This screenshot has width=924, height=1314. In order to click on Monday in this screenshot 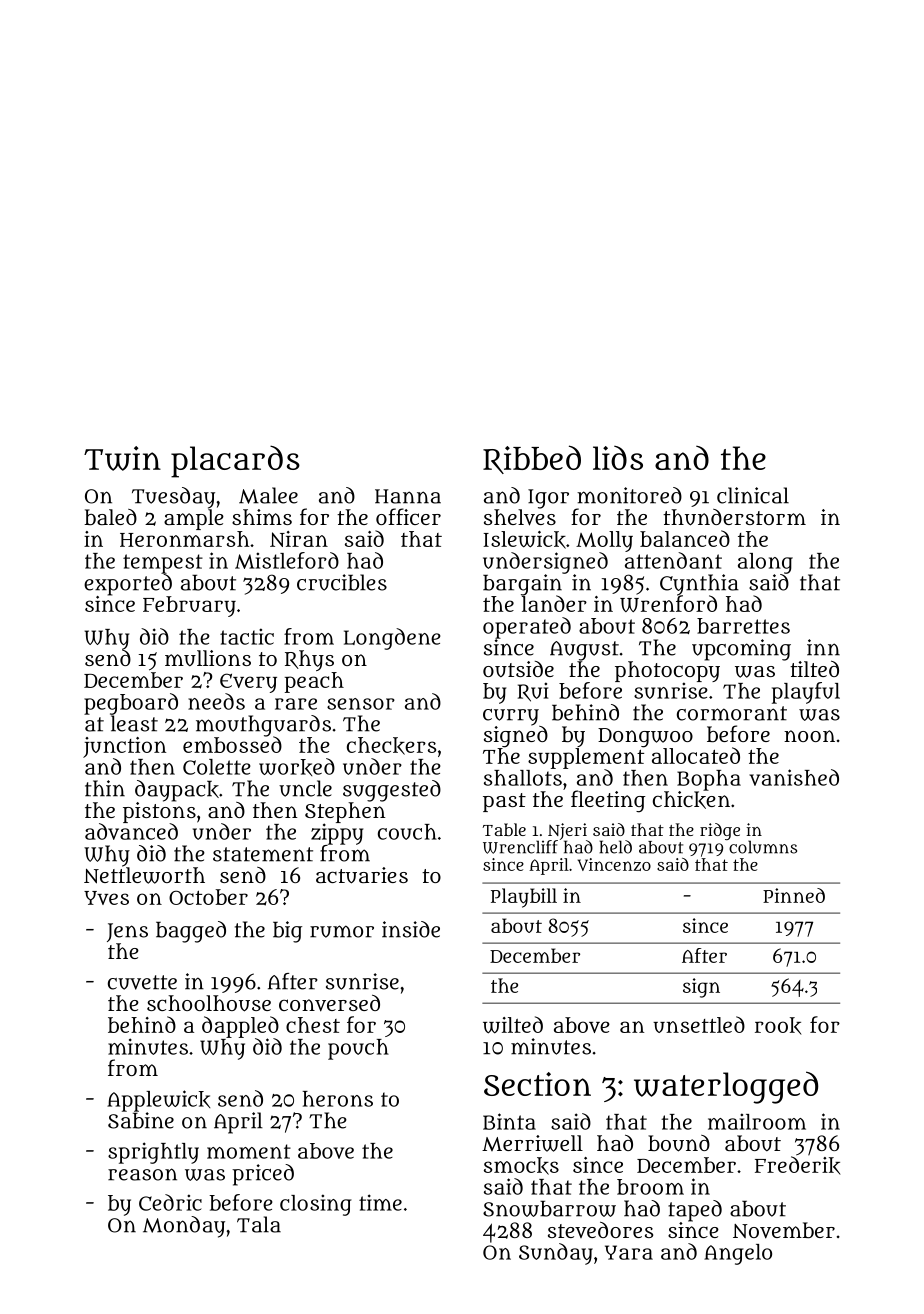, I will do `click(184, 1227)`.
